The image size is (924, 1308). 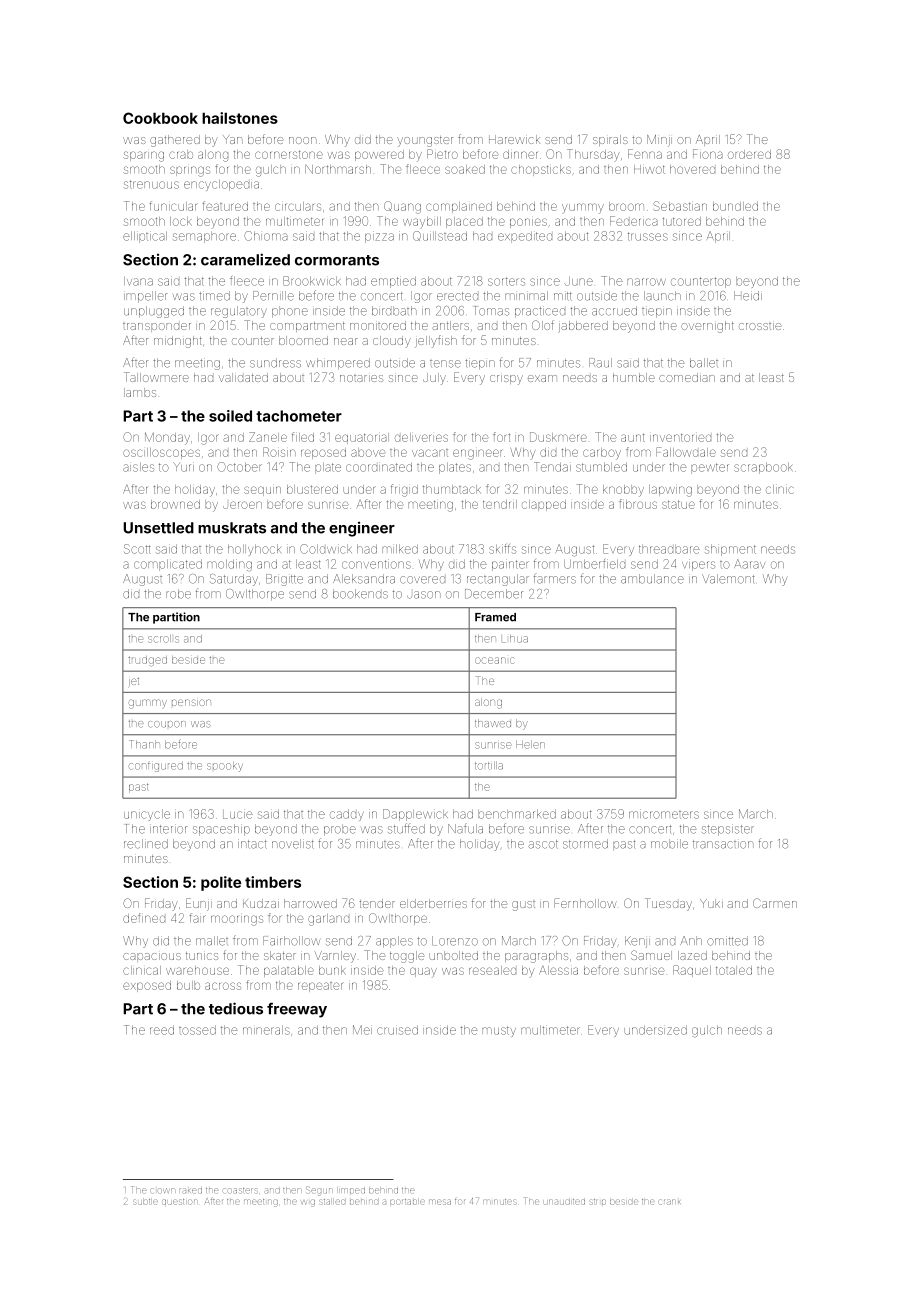 I want to click on youngster, so click(x=425, y=141).
